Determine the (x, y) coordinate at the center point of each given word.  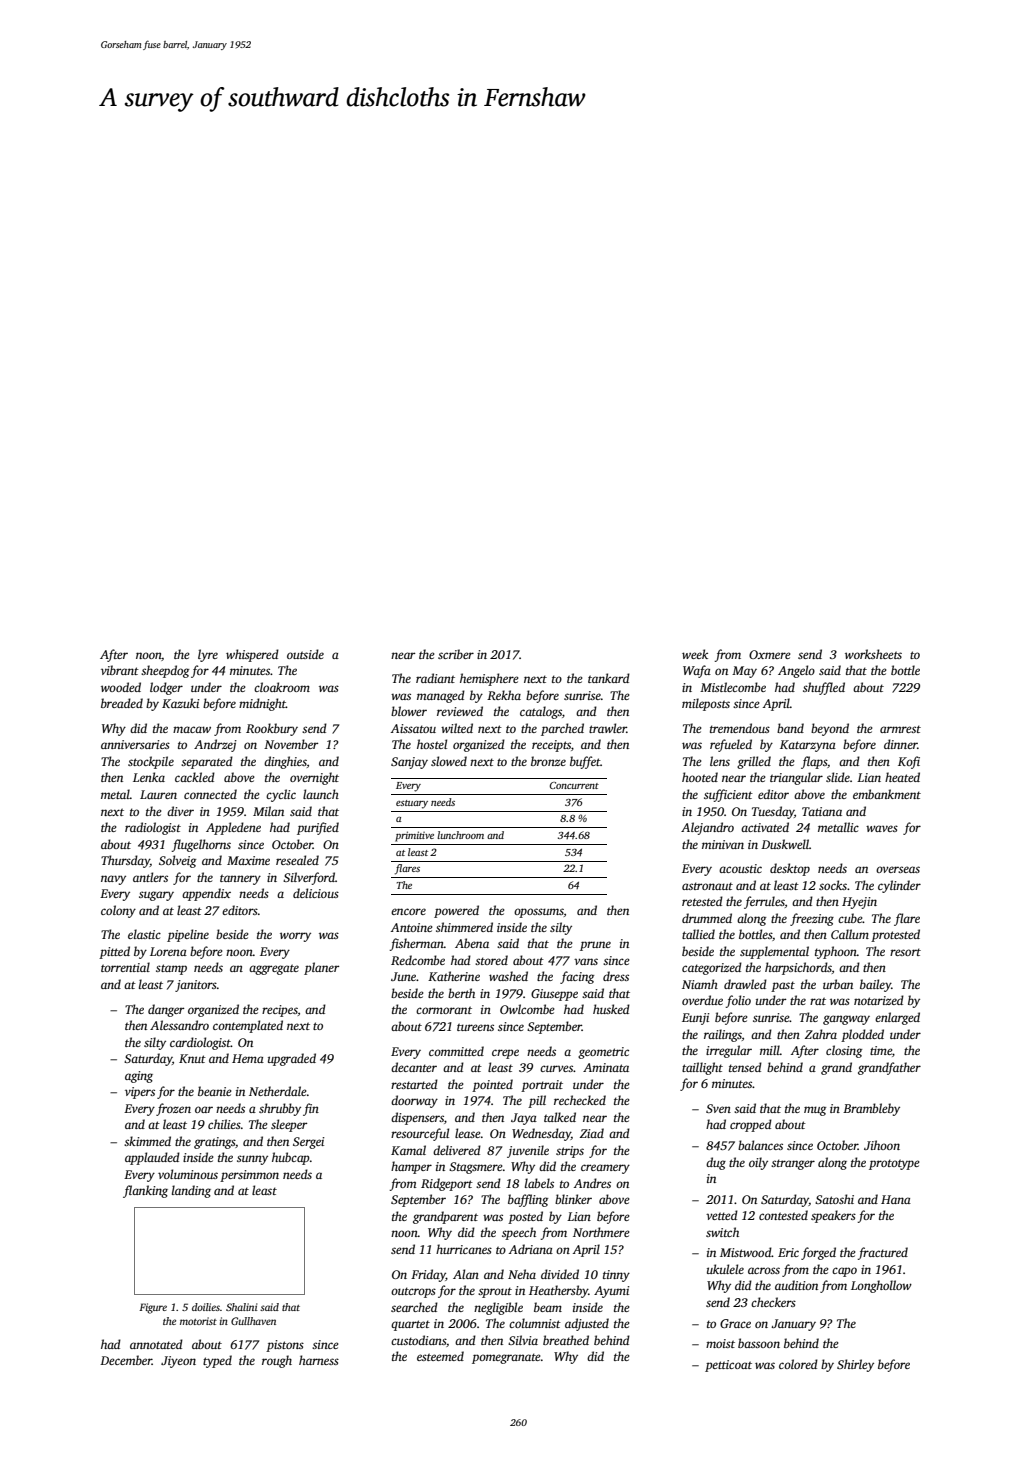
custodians (418, 1340)
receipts (551, 746)
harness (319, 1360)
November (291, 744)
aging (139, 1077)
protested (895, 935)
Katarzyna (808, 746)
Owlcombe (527, 1009)
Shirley (855, 1365)
